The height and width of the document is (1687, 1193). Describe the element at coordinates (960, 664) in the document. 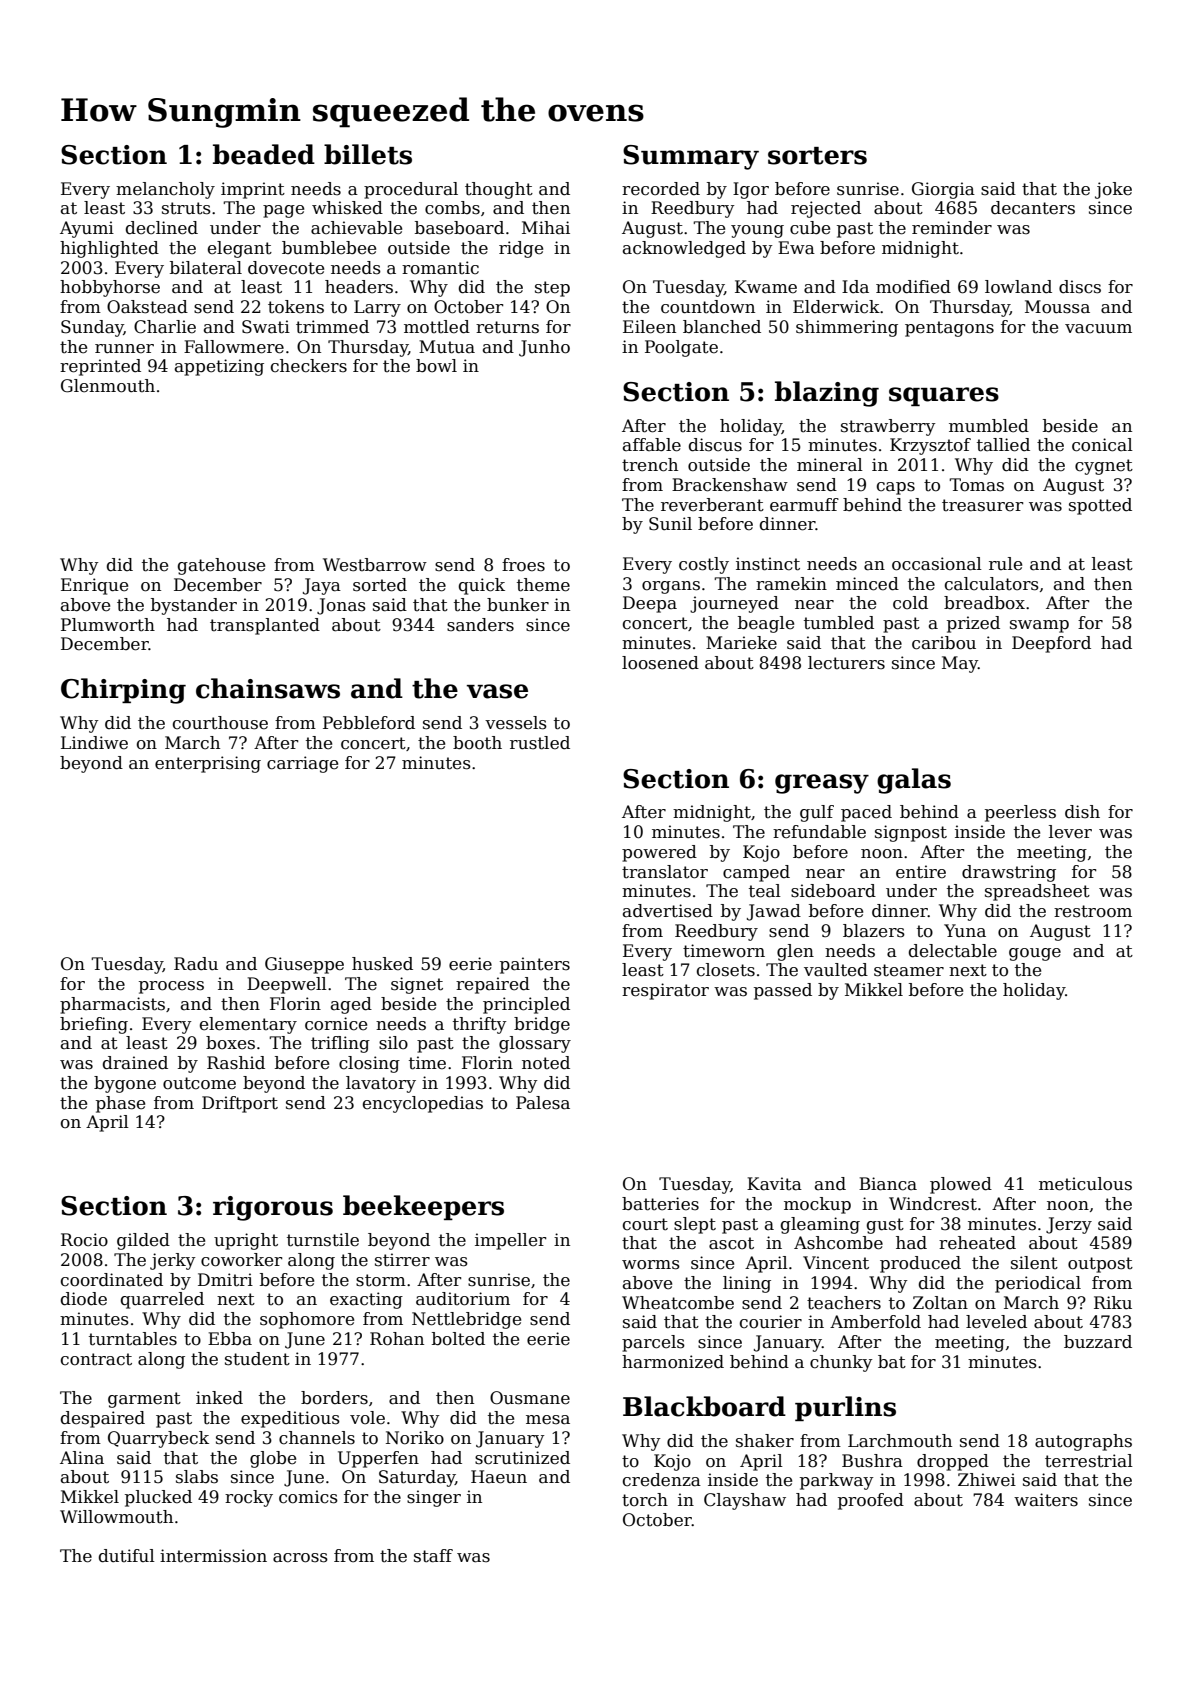

I see `May` at that location.
